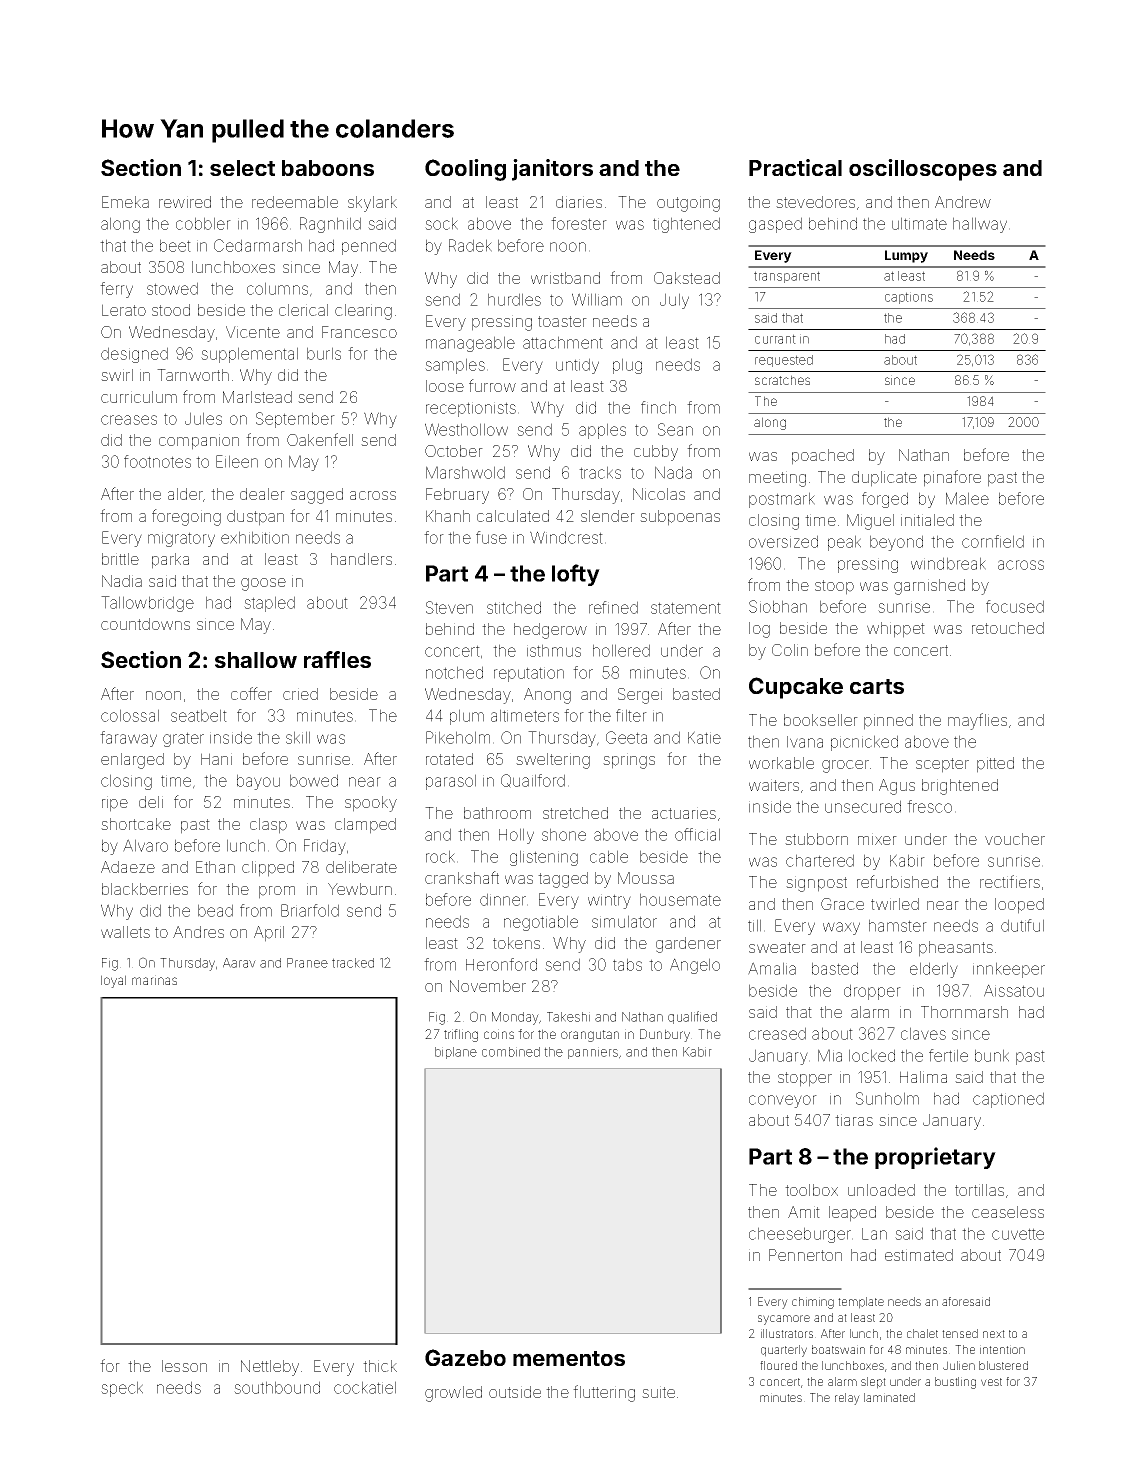 The width and height of the screenshot is (1146, 1484). Describe the element at coordinates (1008, 1100) in the screenshot. I see `captioned` at that location.
